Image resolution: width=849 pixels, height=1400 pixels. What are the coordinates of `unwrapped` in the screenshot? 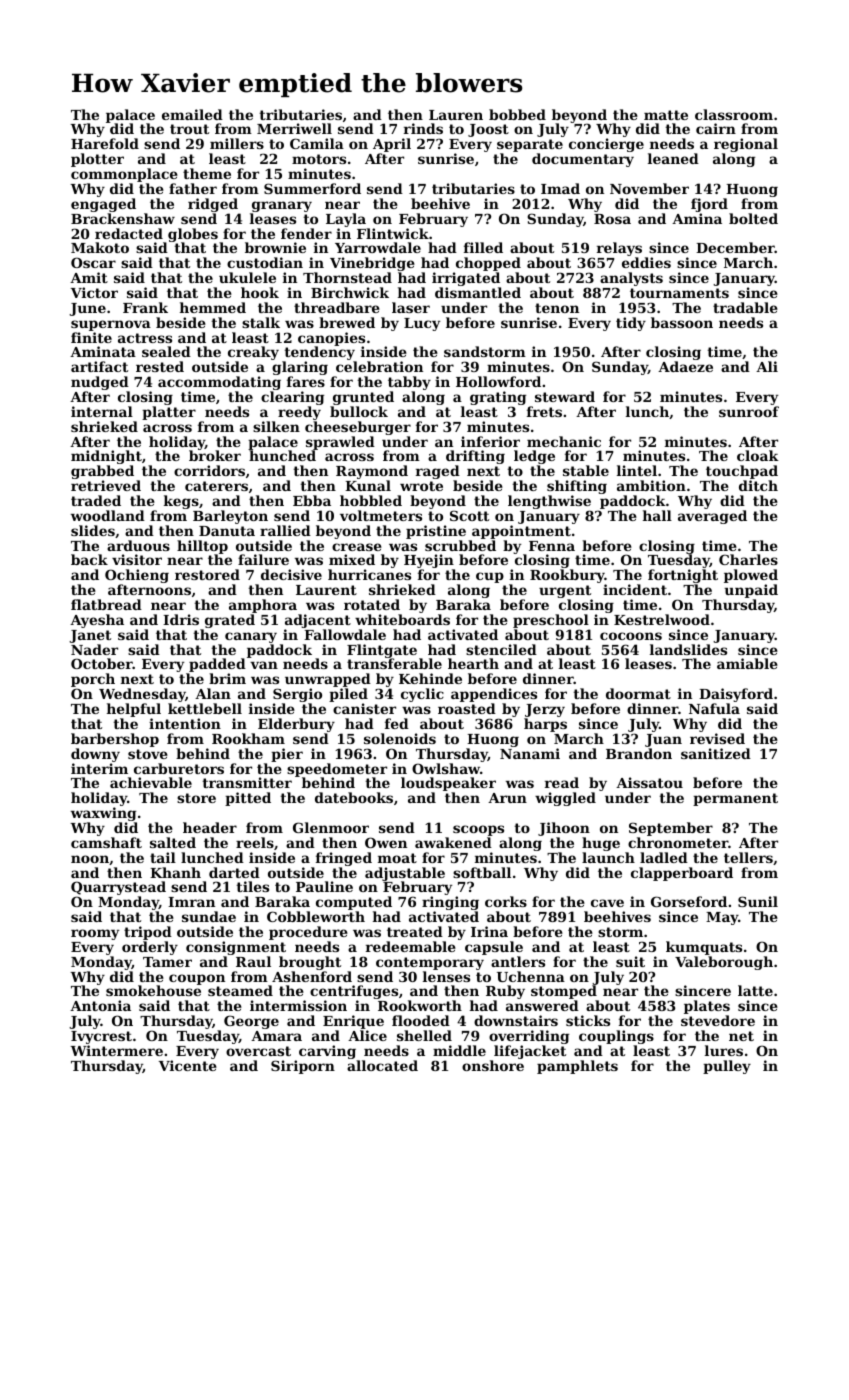 It's located at (328, 680).
